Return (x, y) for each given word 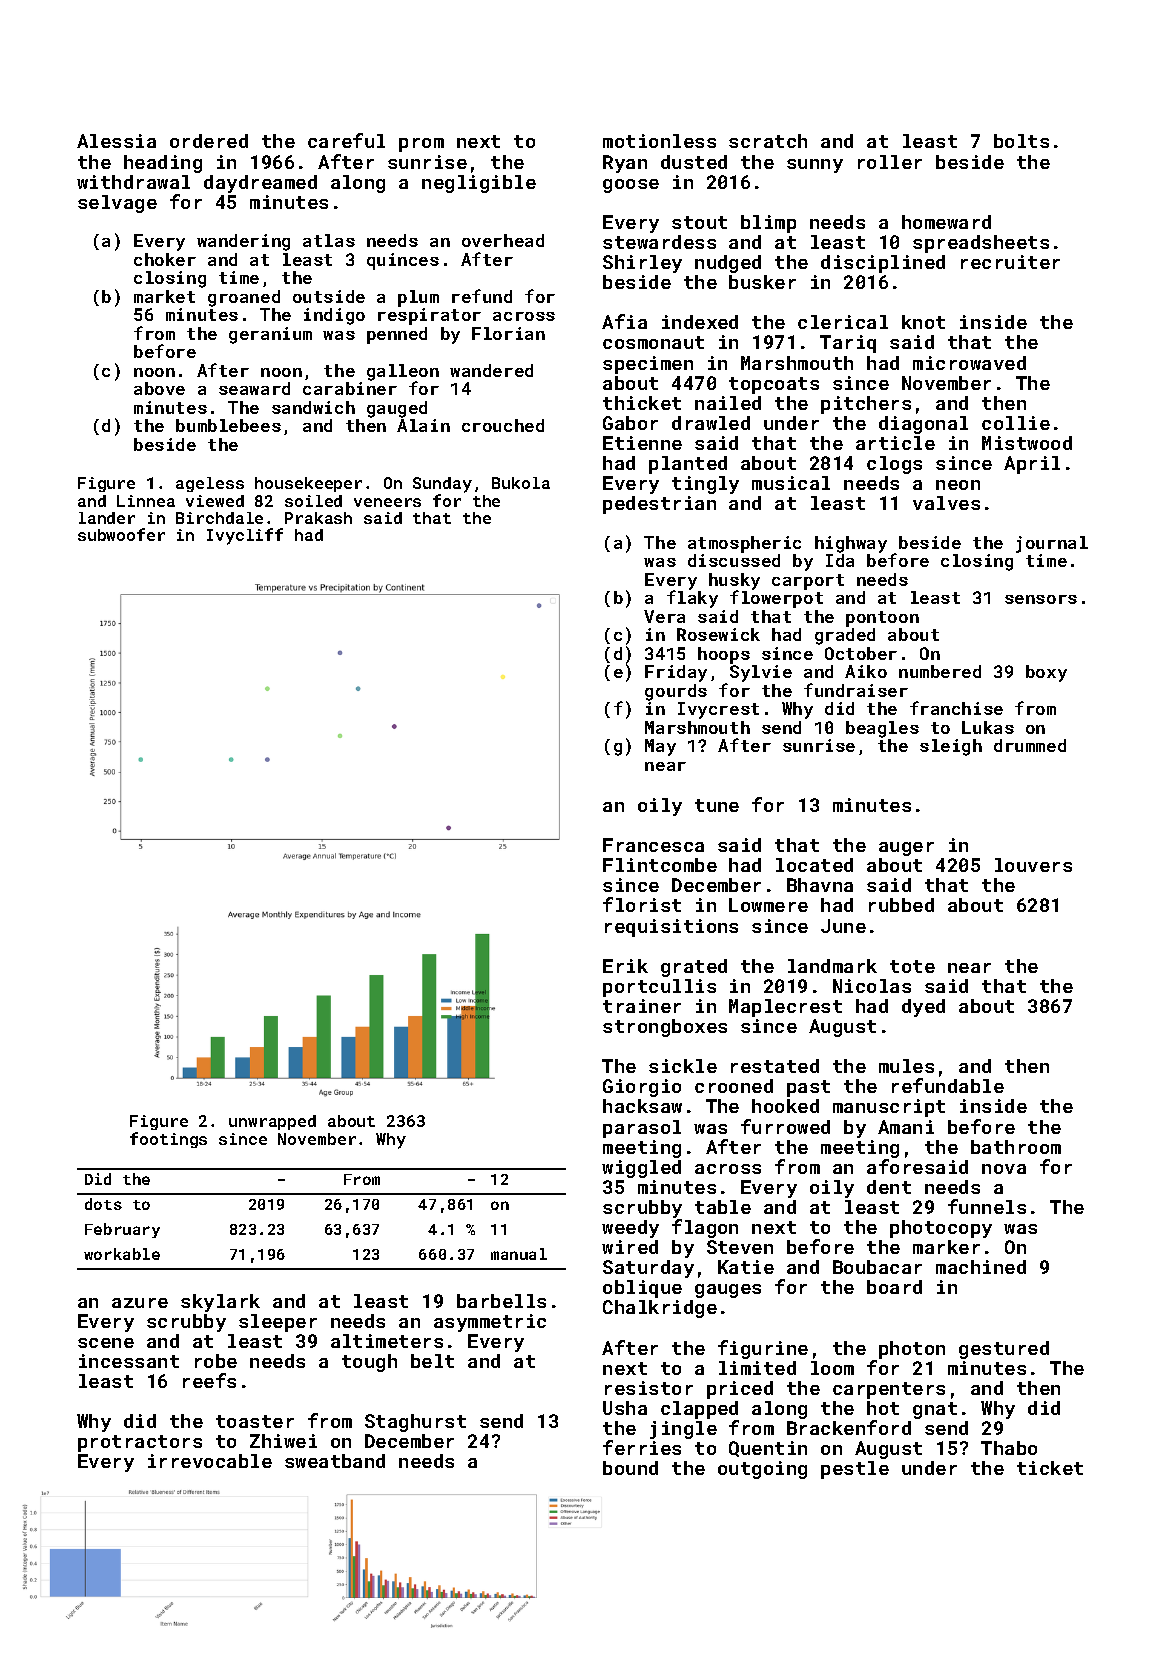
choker (165, 259)
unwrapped (272, 1122)
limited (757, 1368)
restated (775, 1066)
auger (906, 849)
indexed (700, 322)
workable (122, 1254)
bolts (1021, 141)
